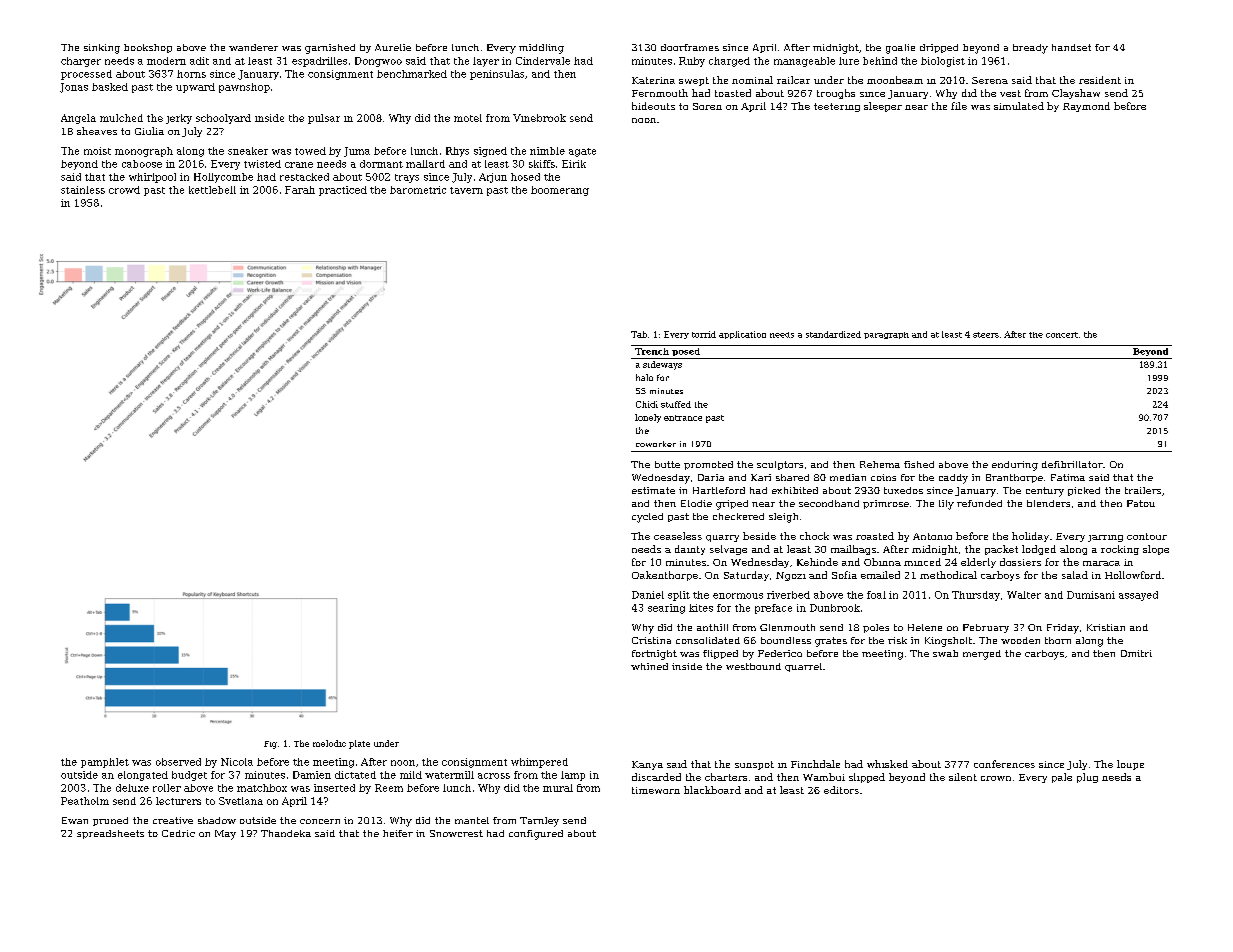 The height and width of the image is (952, 1233). Describe the element at coordinates (560, 191) in the image. I see `boomerang` at that location.
